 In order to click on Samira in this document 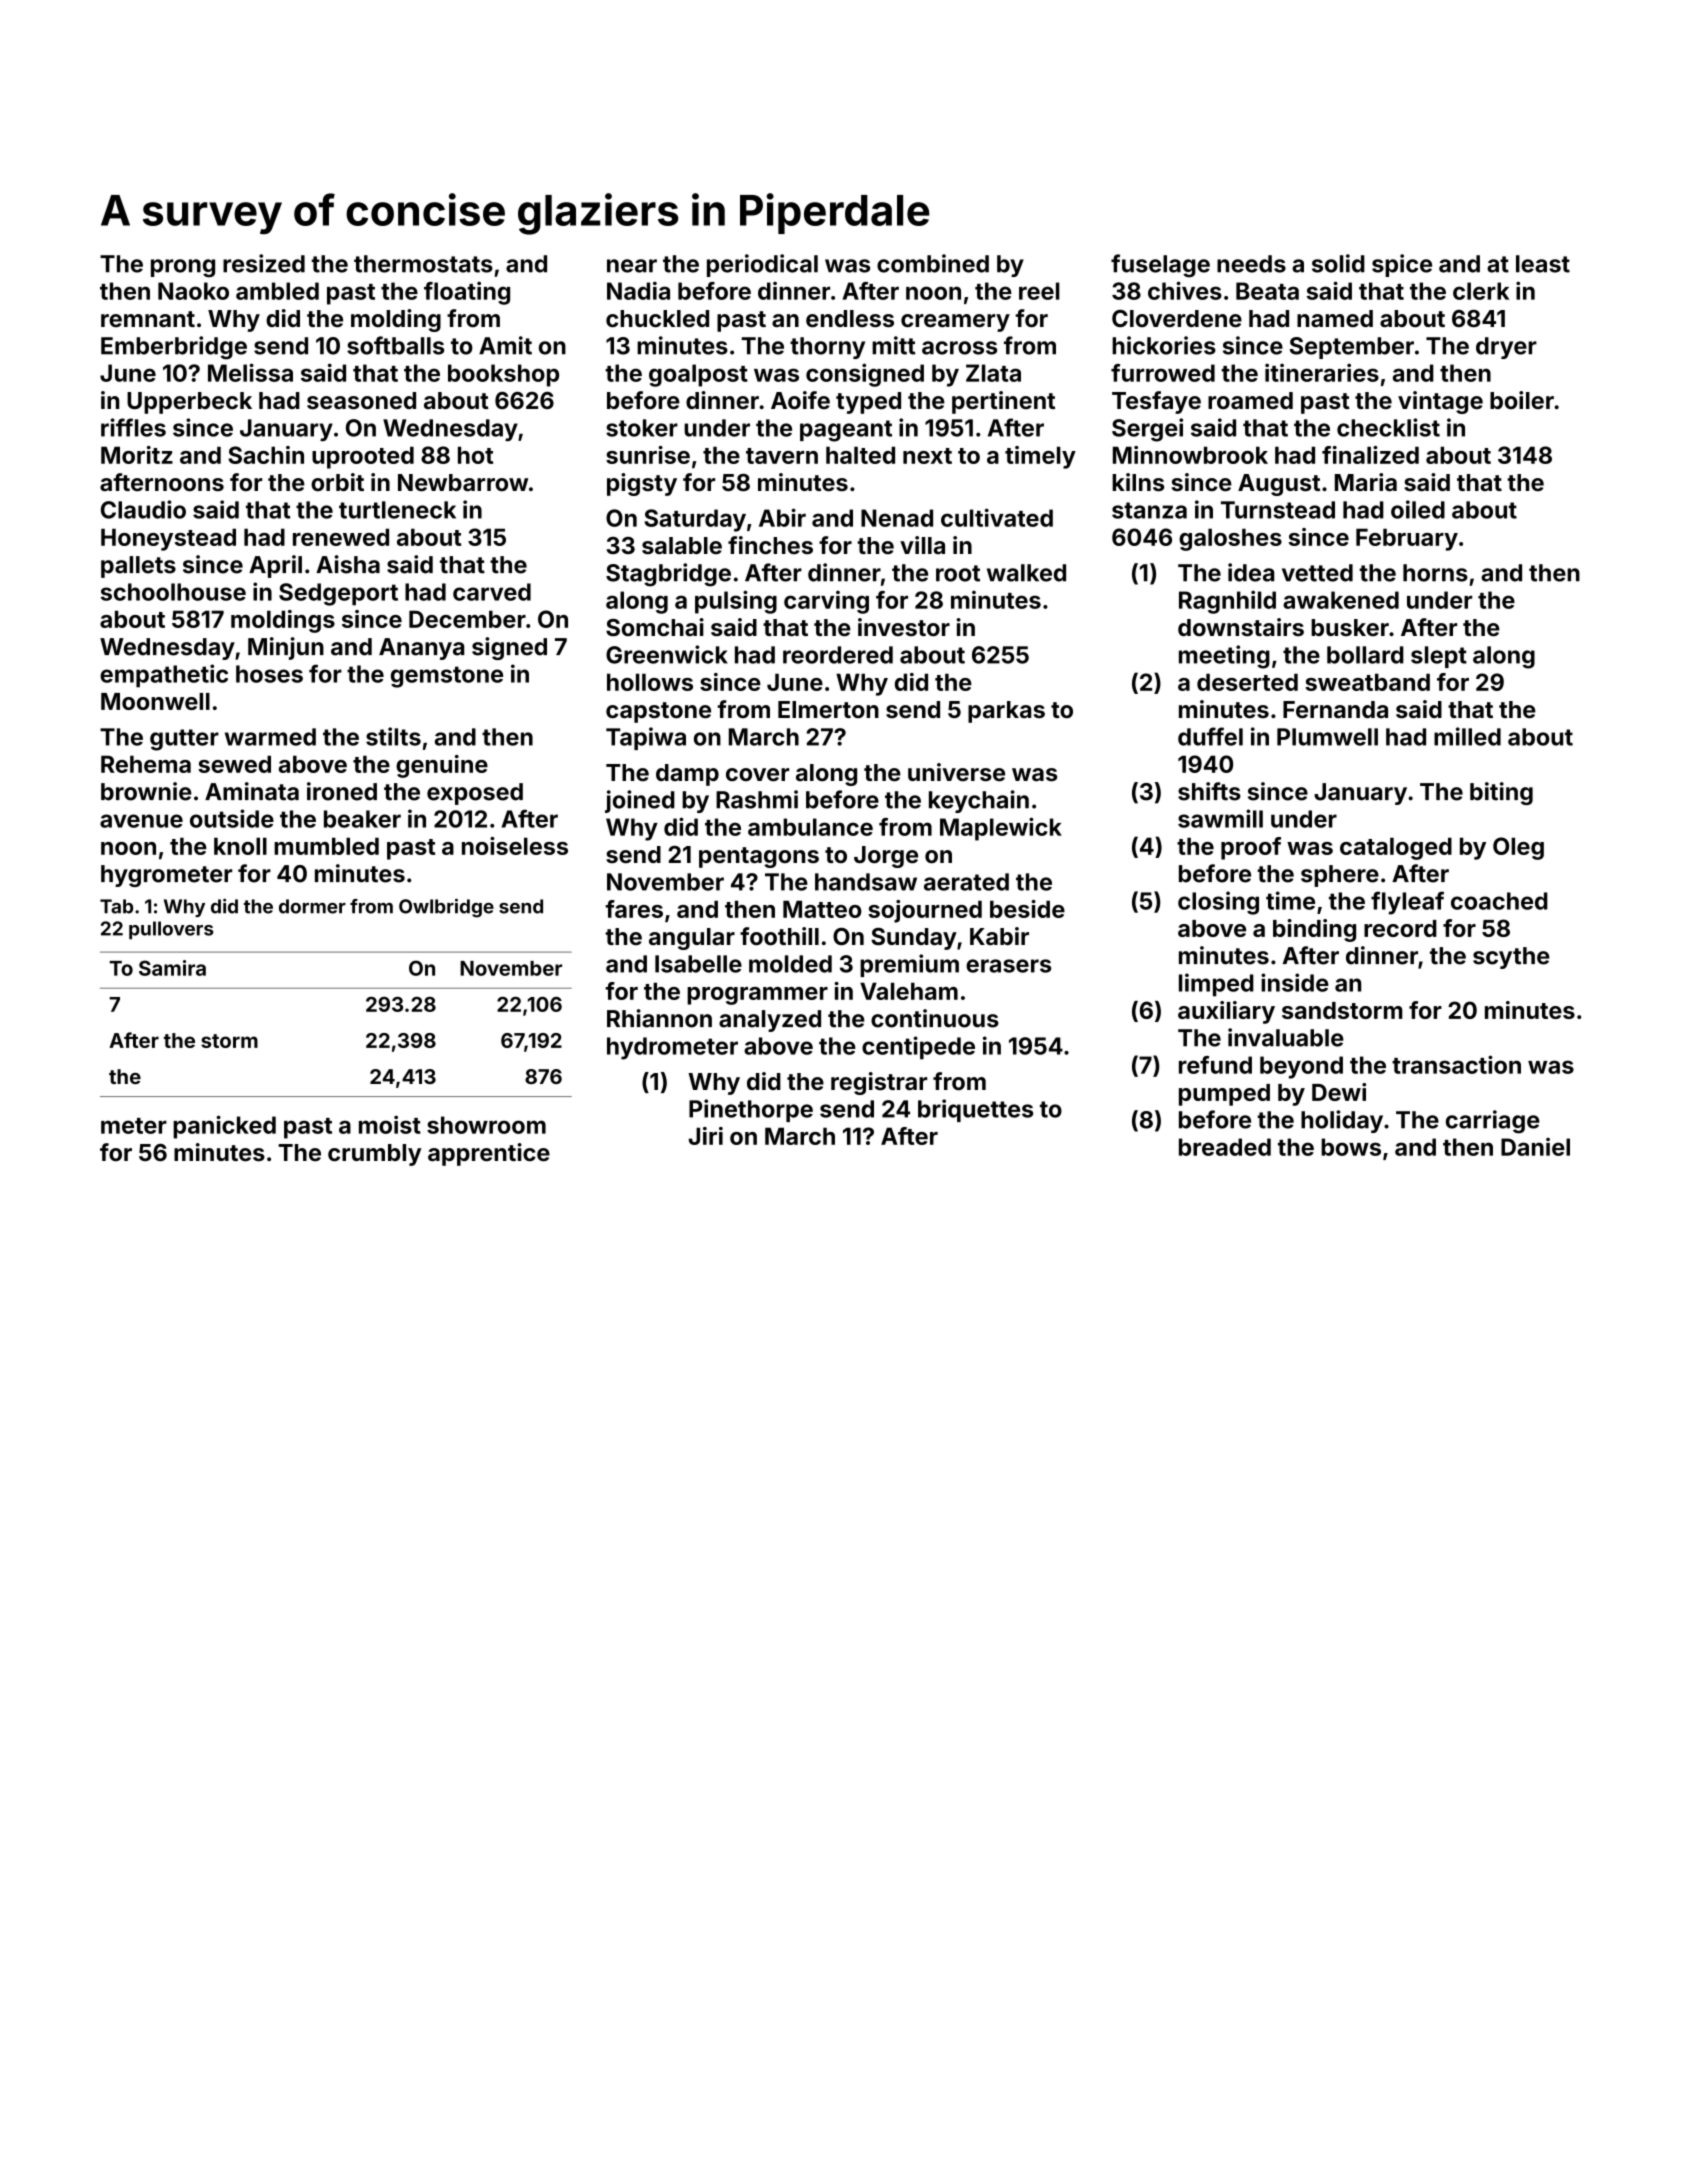, I will do `click(172, 968)`.
